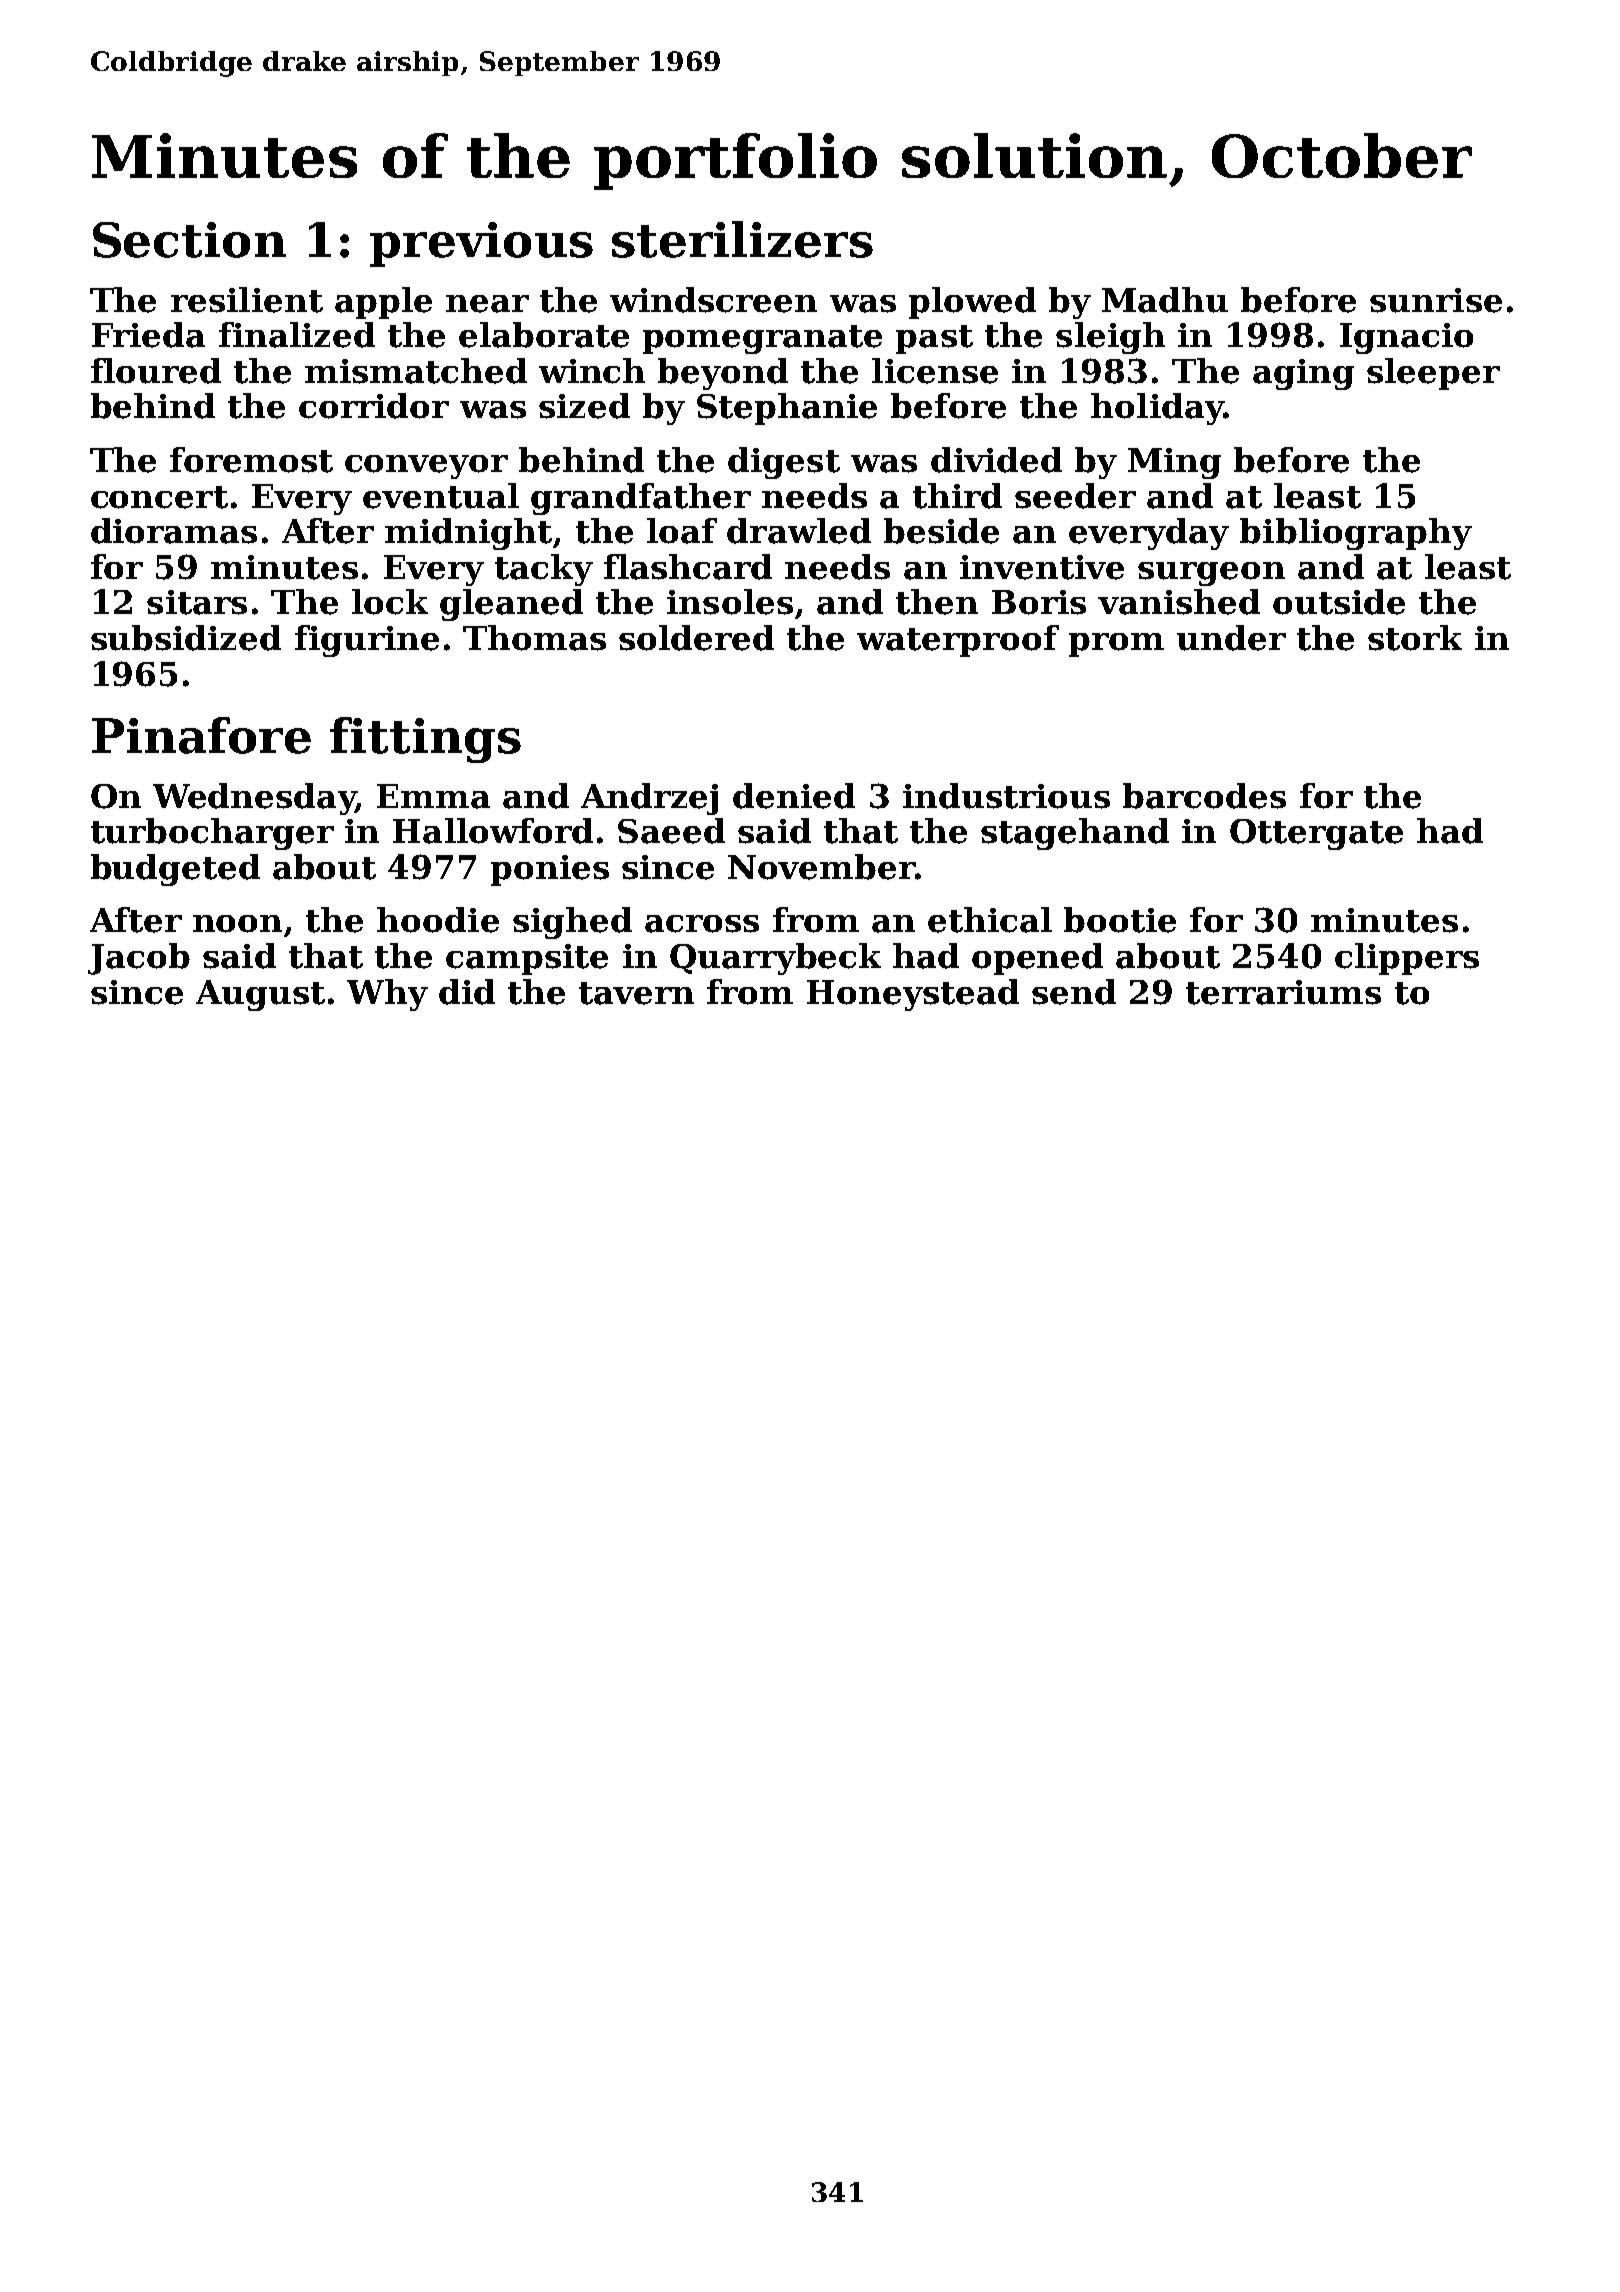 The image size is (1620, 2292). Describe the element at coordinates (787, 409) in the screenshot. I see `Stephanie` at that location.
